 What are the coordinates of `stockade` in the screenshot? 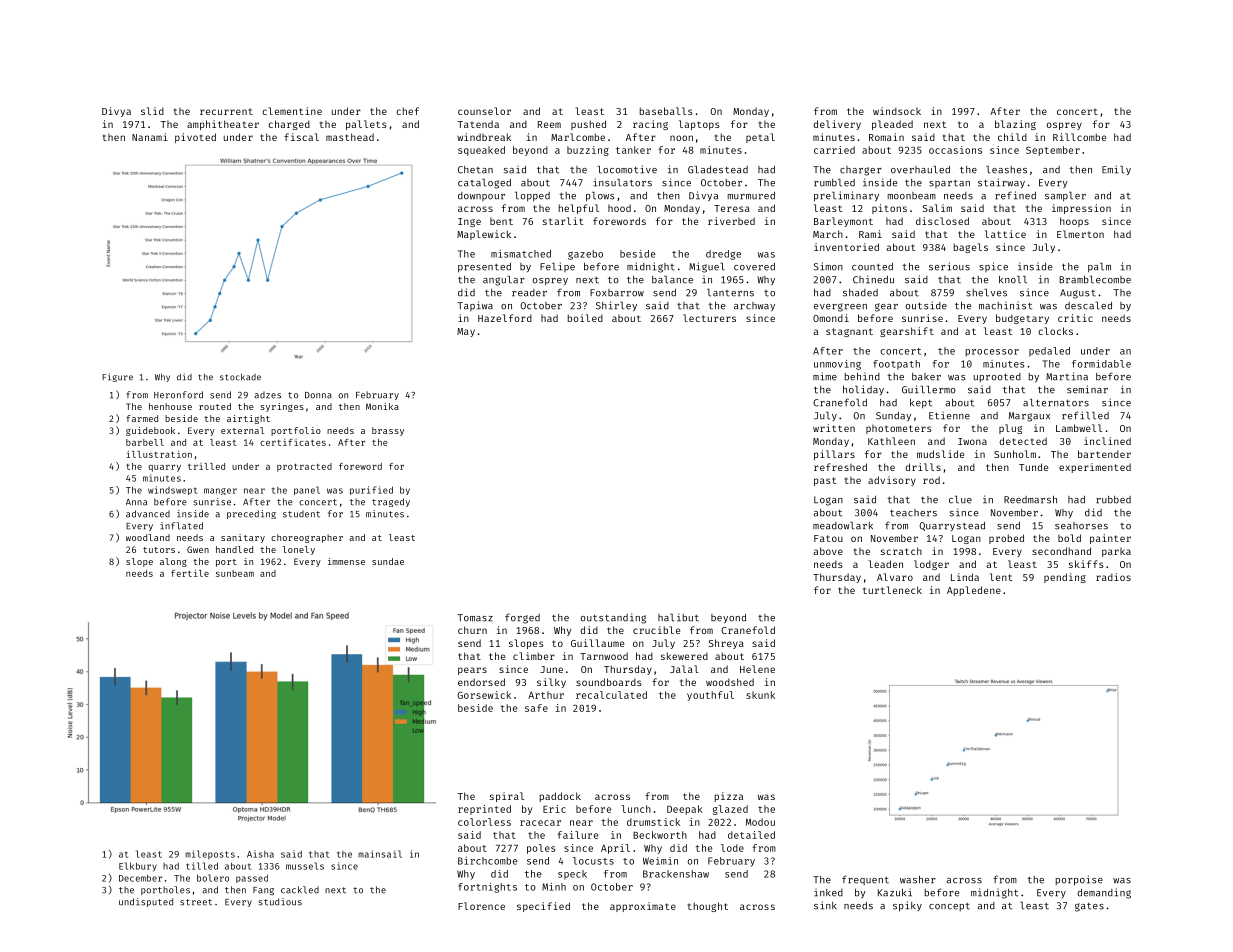 It's located at (240, 377).
